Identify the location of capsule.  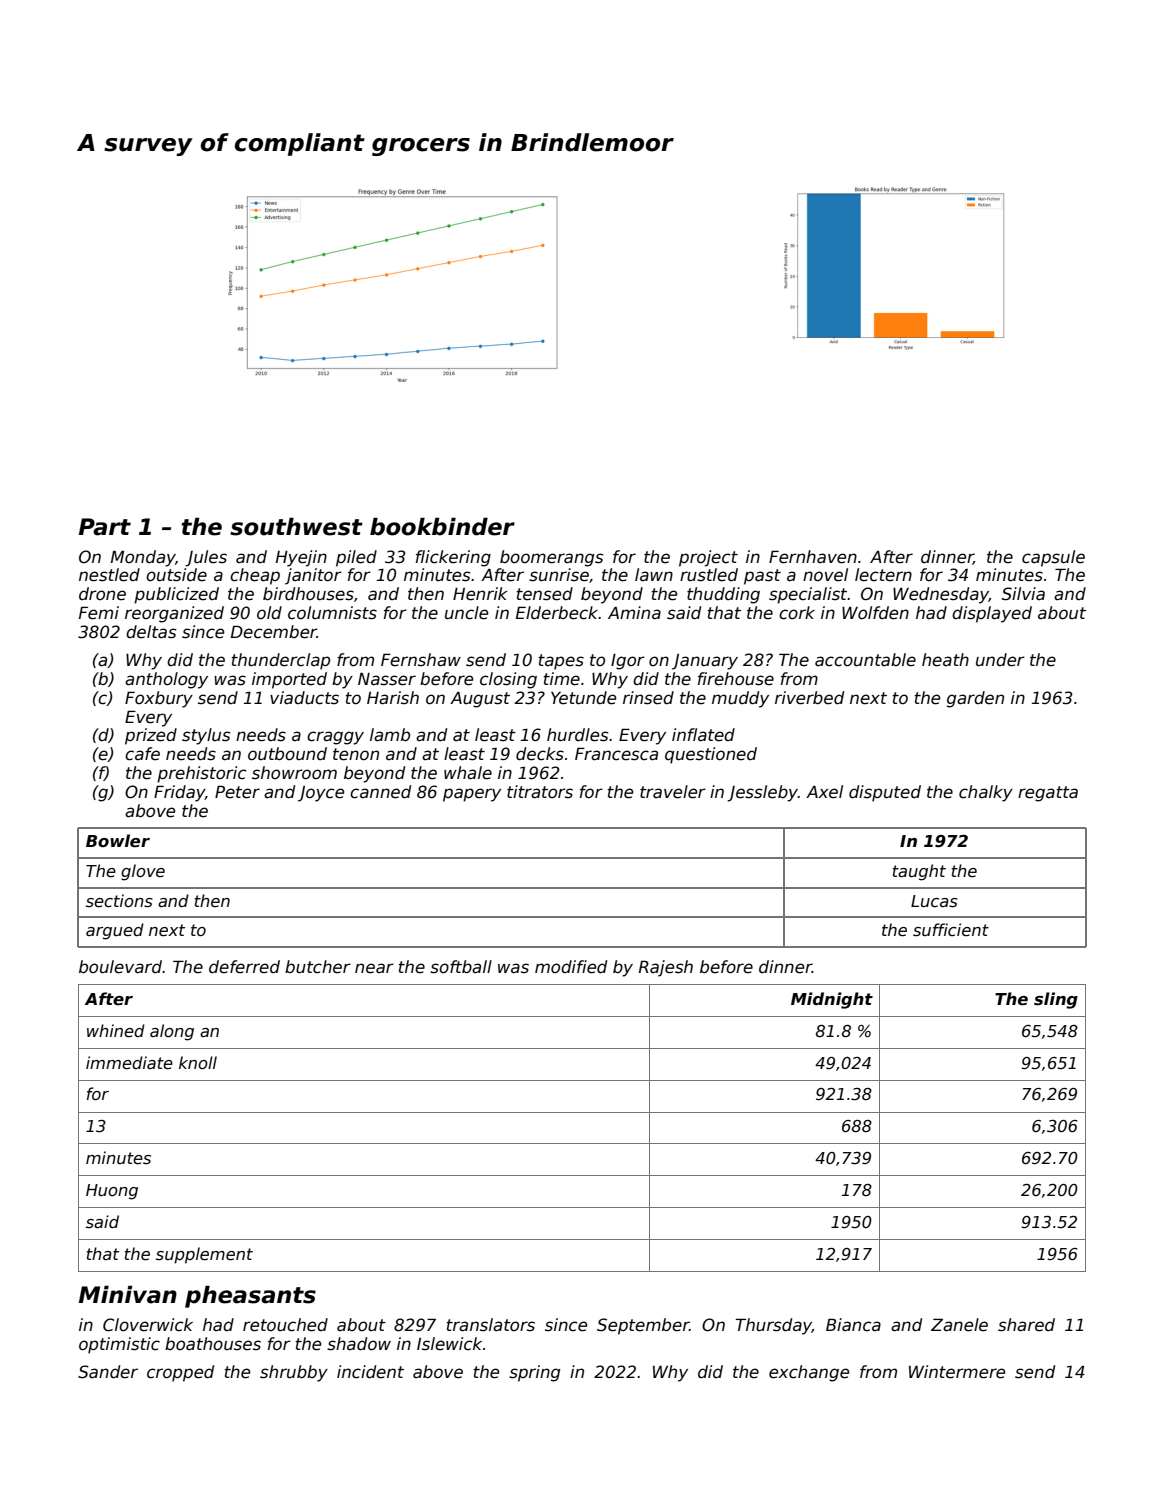
(1053, 558).
